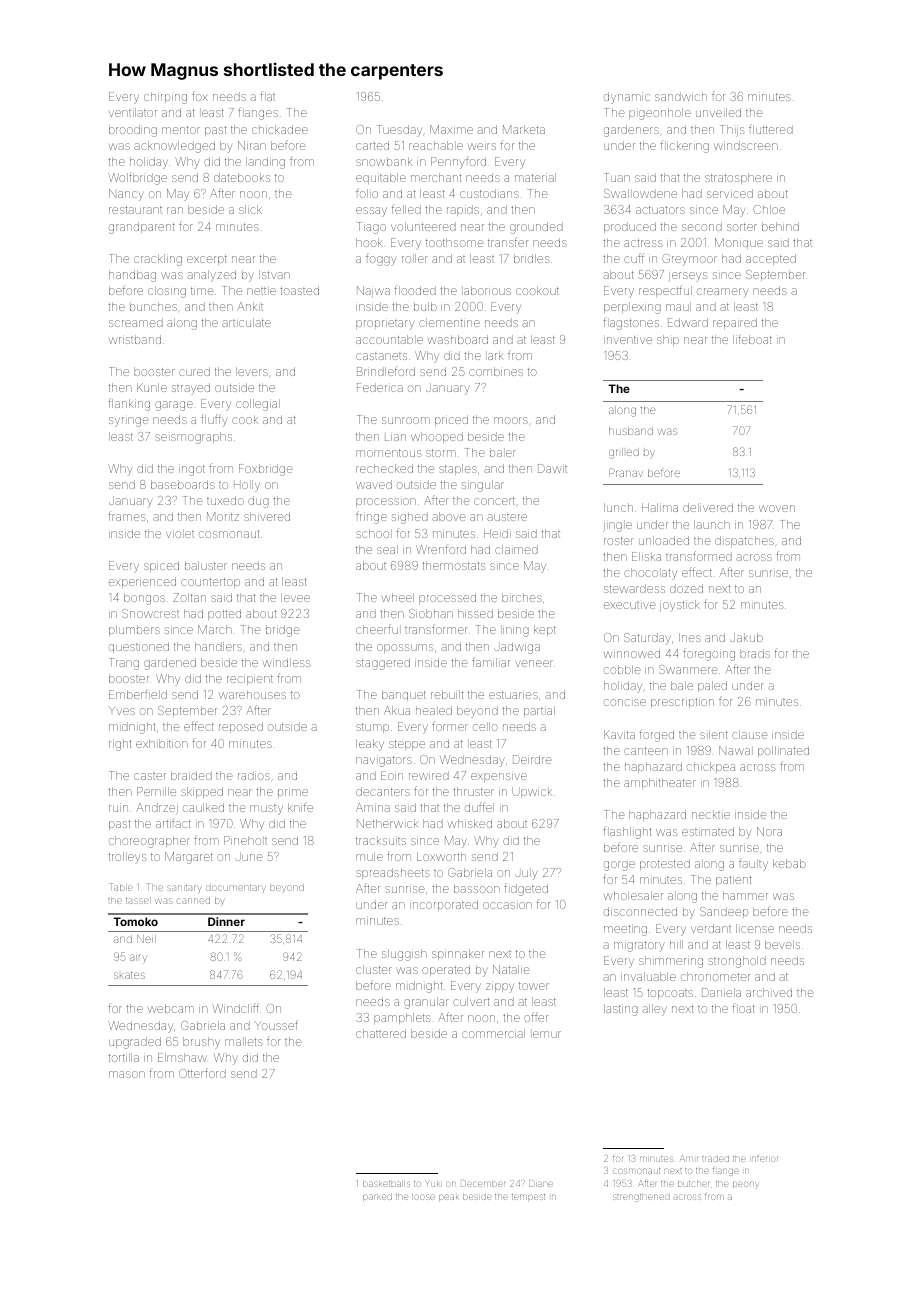  Describe the element at coordinates (660, 114) in the screenshot. I see `pigeonhole` at that location.
